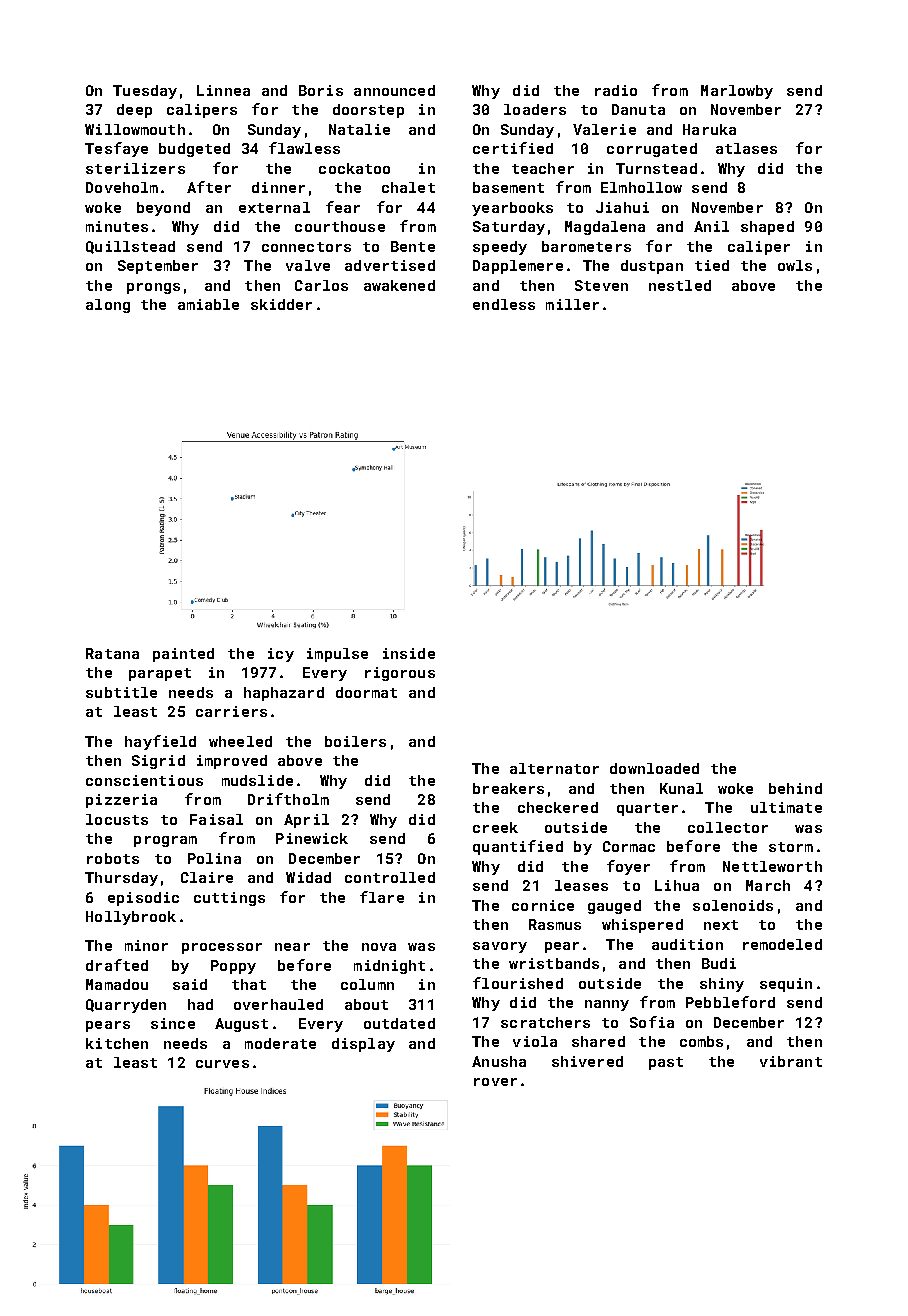  Describe the element at coordinates (555, 924) in the screenshot. I see `Rasmus` at that location.
